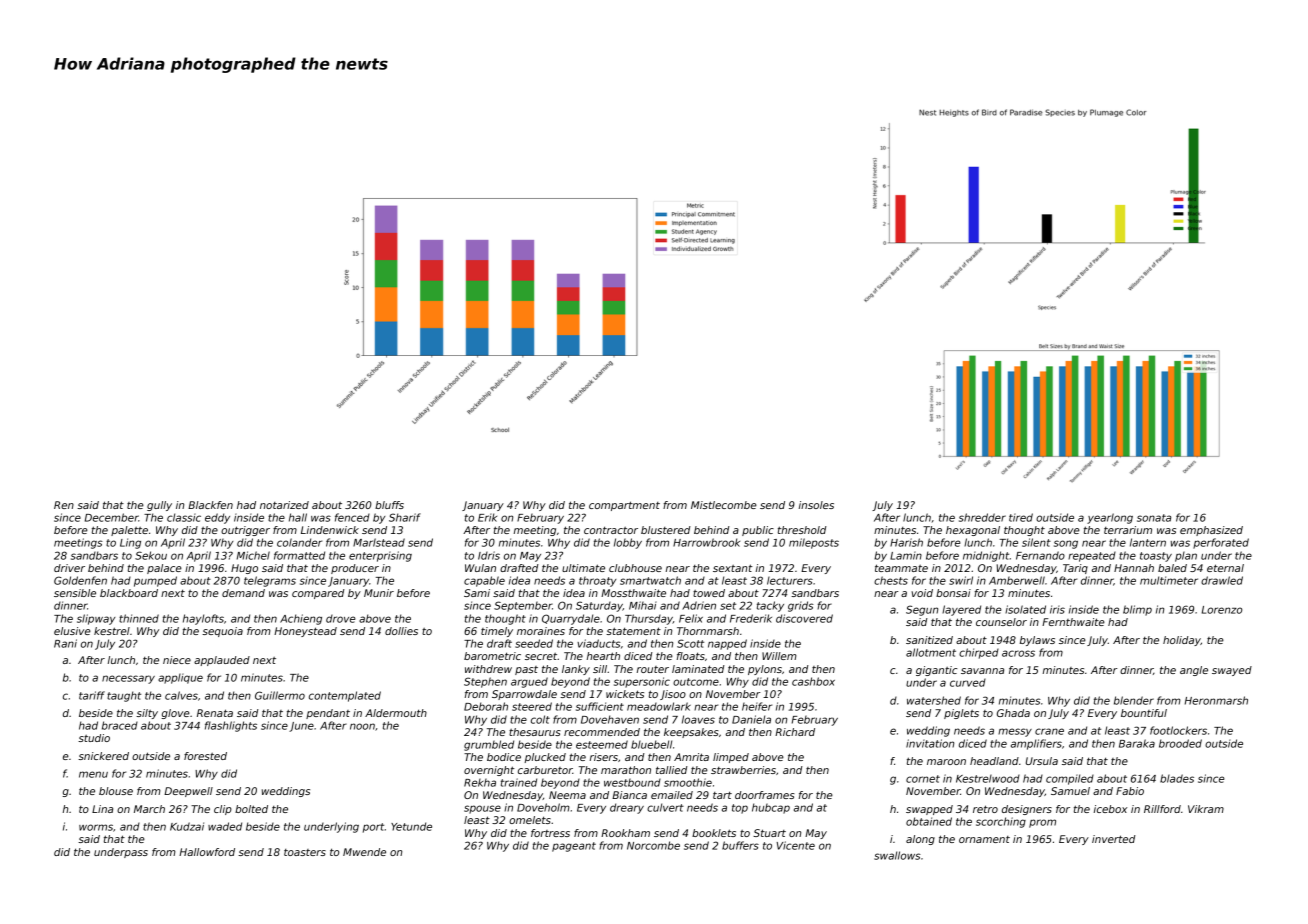  I want to click on toasters, so click(305, 852).
